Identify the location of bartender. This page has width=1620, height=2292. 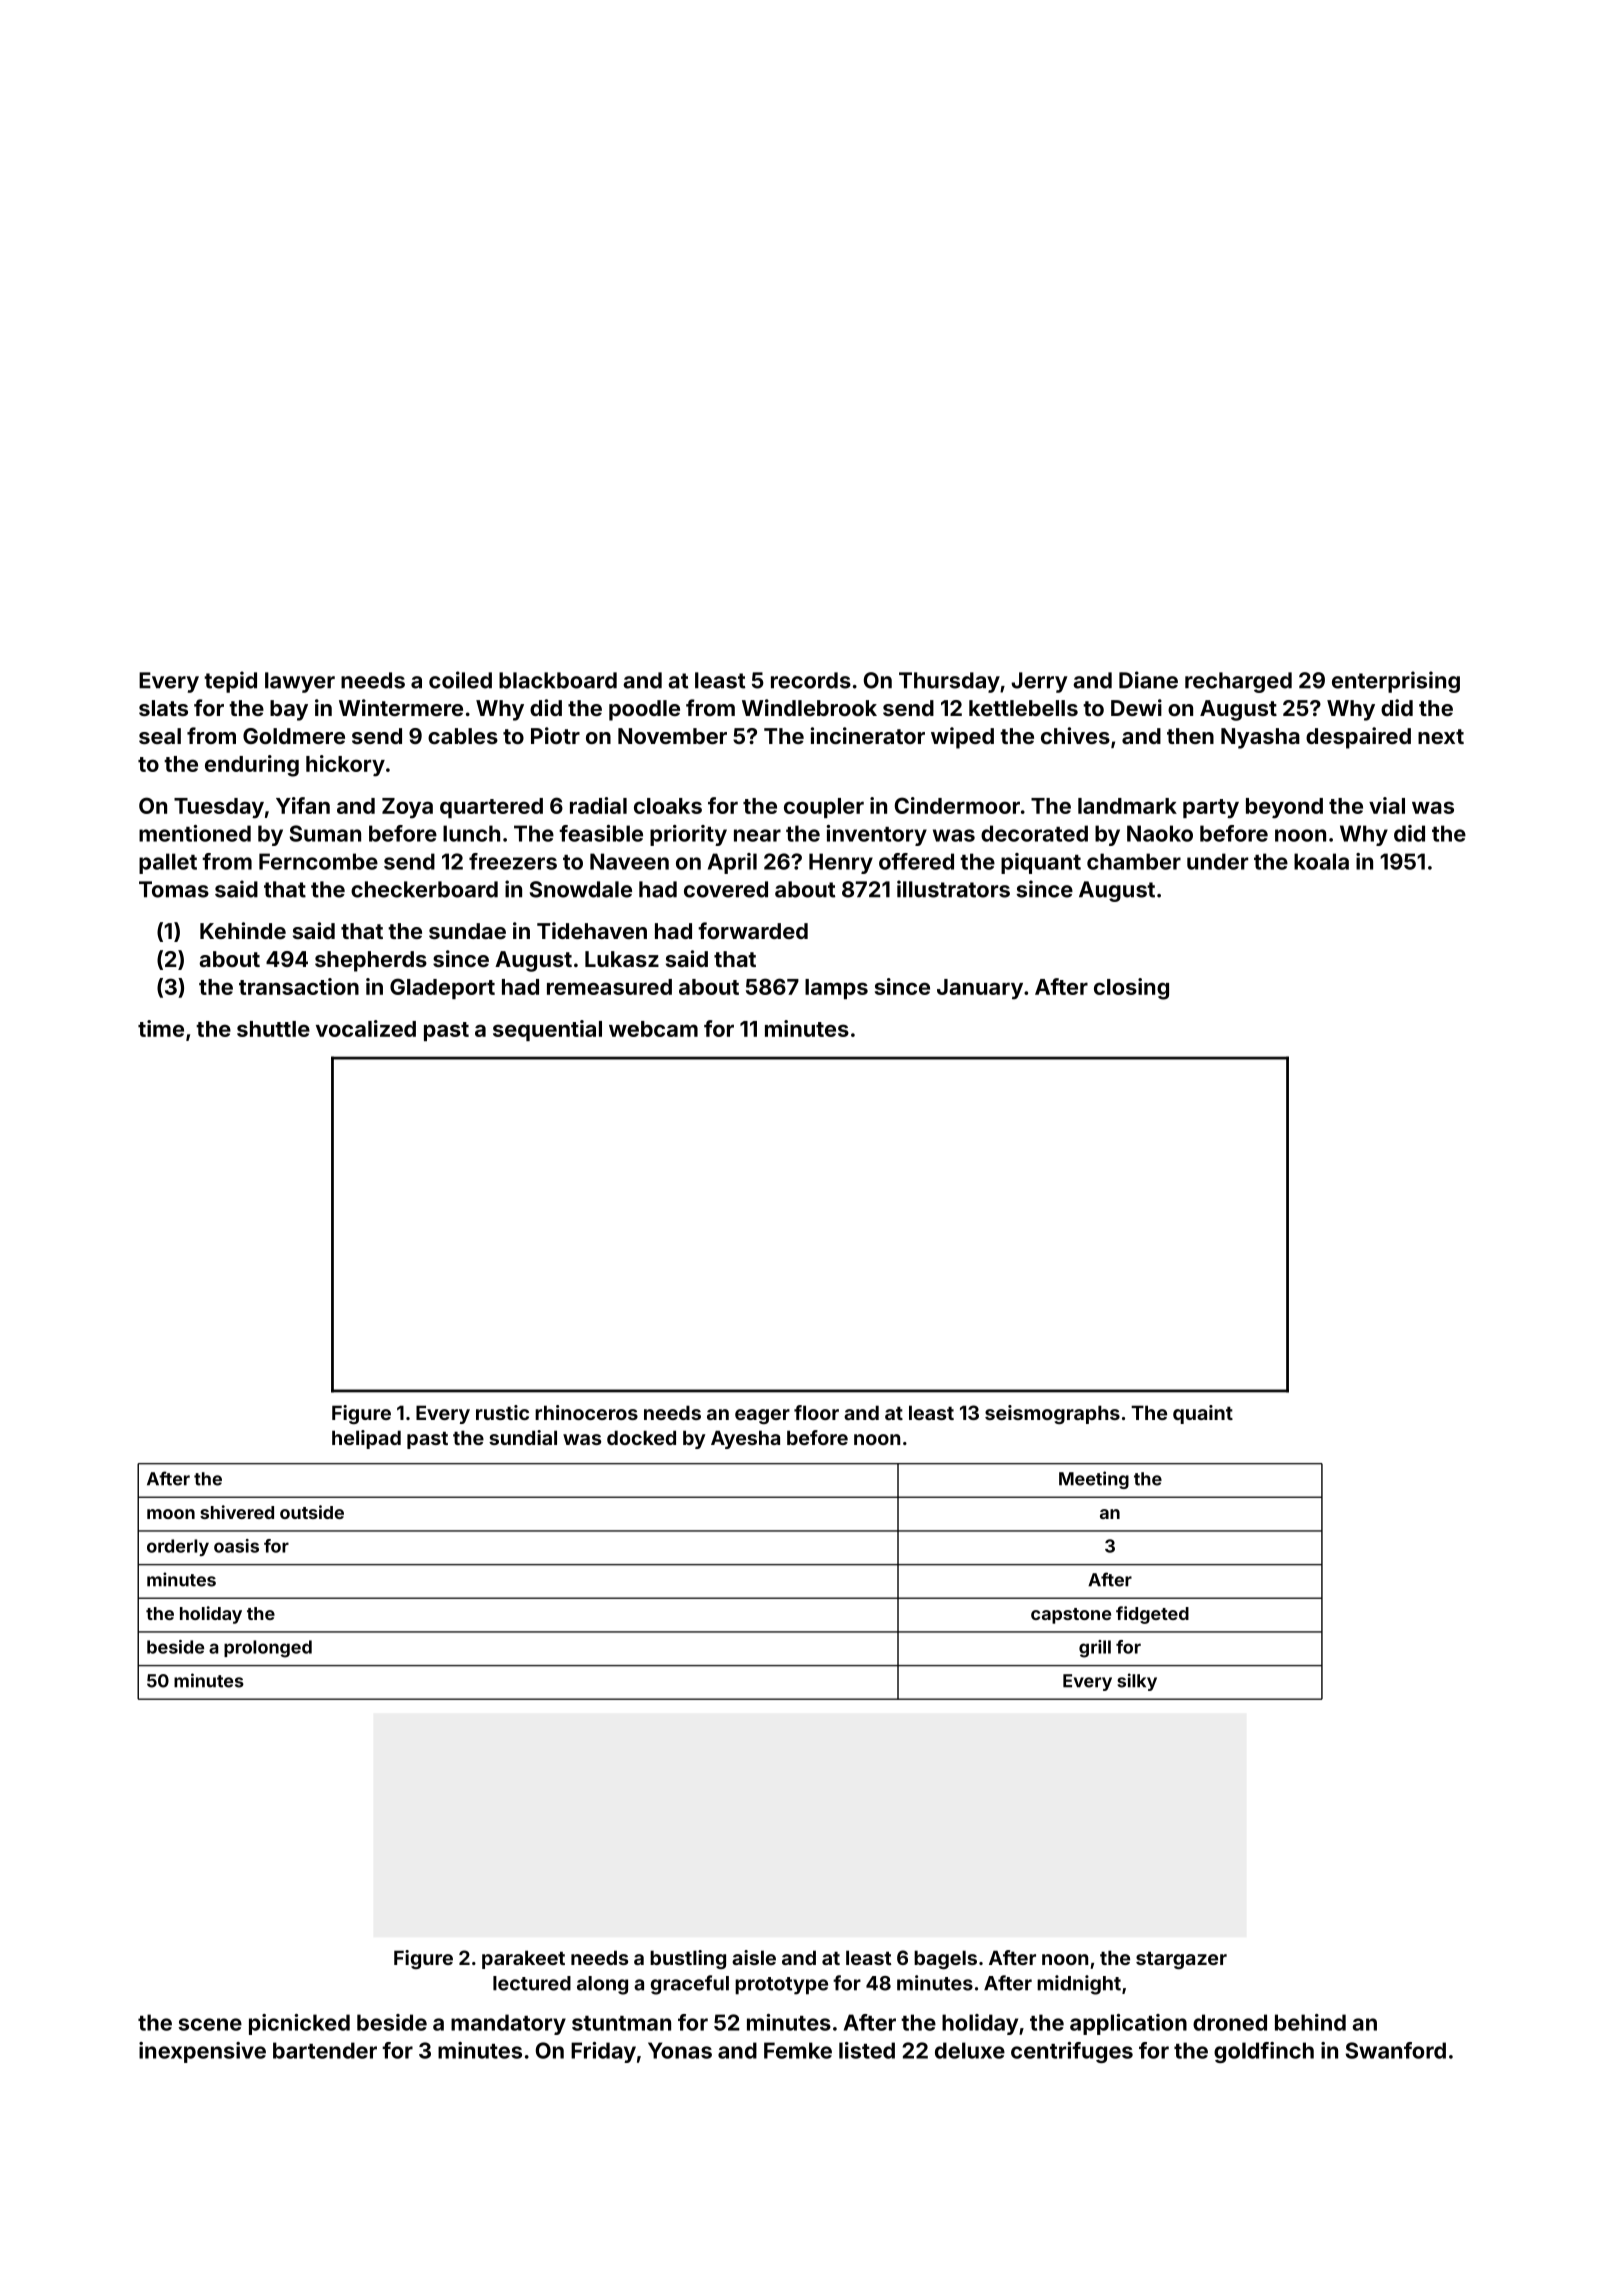
(325, 2050).
